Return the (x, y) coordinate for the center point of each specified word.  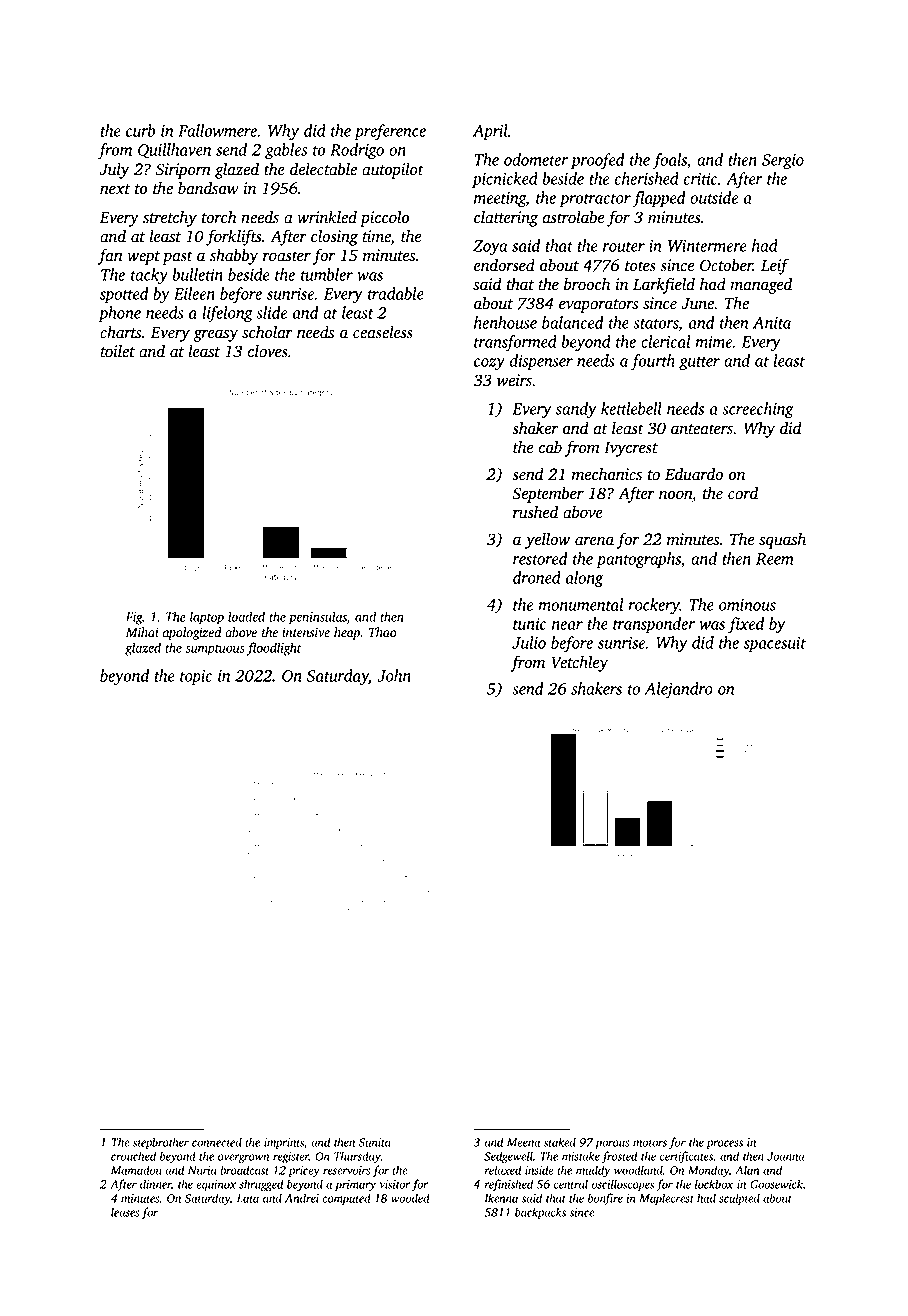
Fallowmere (217, 130)
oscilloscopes (623, 1185)
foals (669, 161)
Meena (523, 1142)
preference (390, 132)
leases (125, 1212)
